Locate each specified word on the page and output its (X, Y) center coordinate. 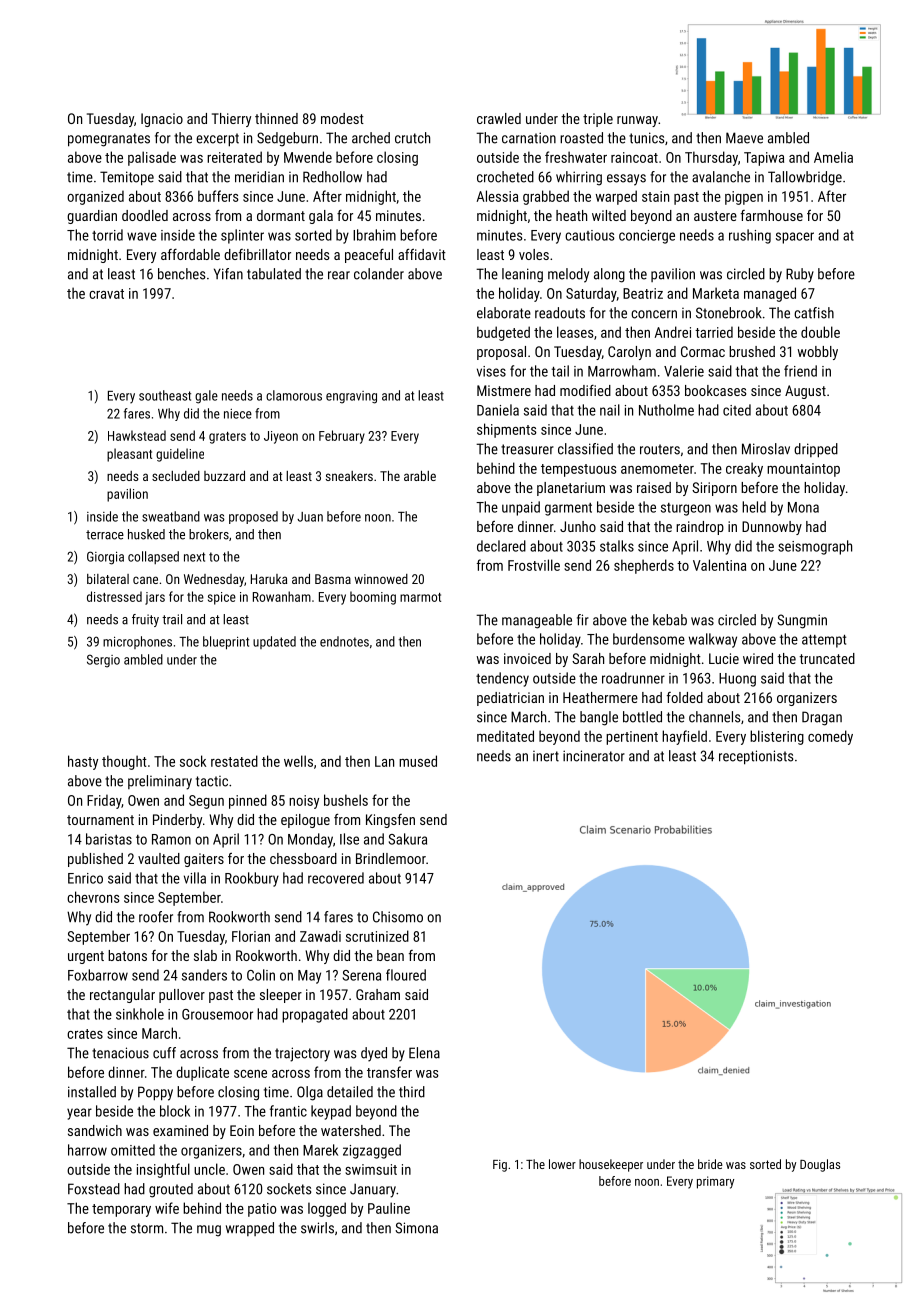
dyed (374, 1054)
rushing (750, 236)
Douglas (820, 1165)
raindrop (700, 528)
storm (147, 1228)
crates (85, 1034)
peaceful (369, 256)
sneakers (349, 476)
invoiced (527, 658)
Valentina (719, 565)
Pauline (389, 1208)
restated (234, 761)
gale (206, 397)
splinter (242, 236)
